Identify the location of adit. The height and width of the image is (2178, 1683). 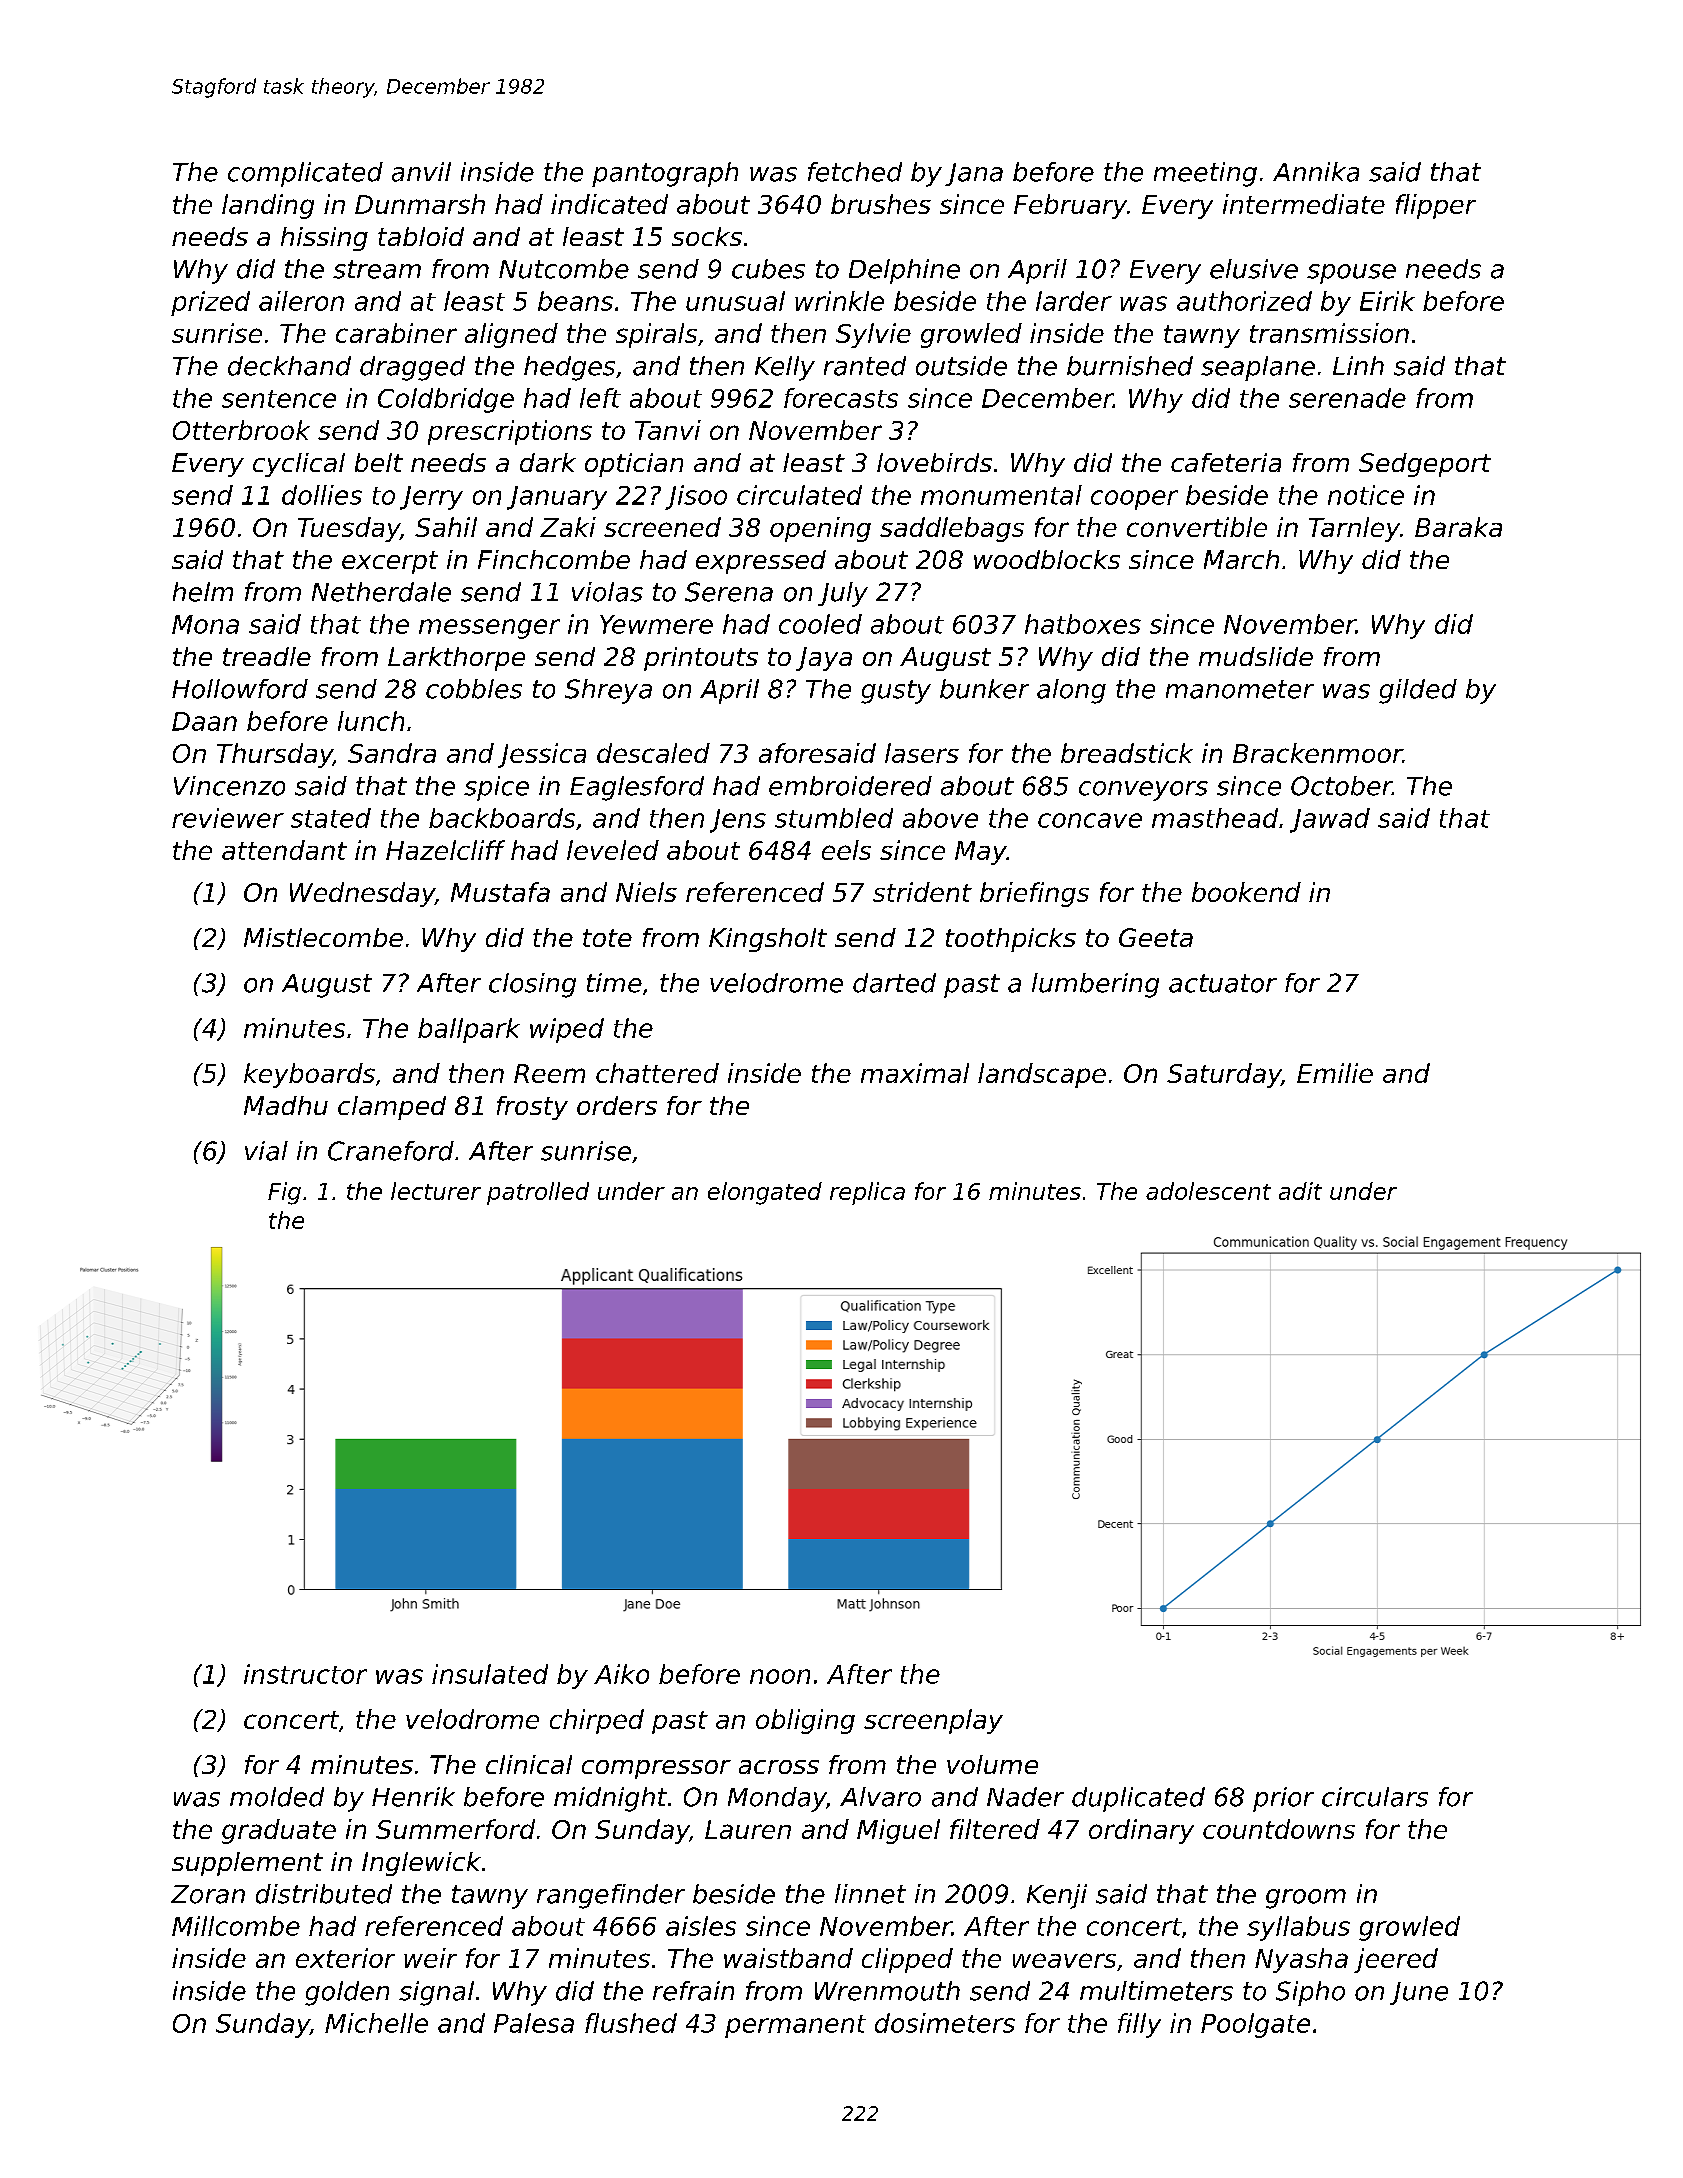
(1300, 1191).
